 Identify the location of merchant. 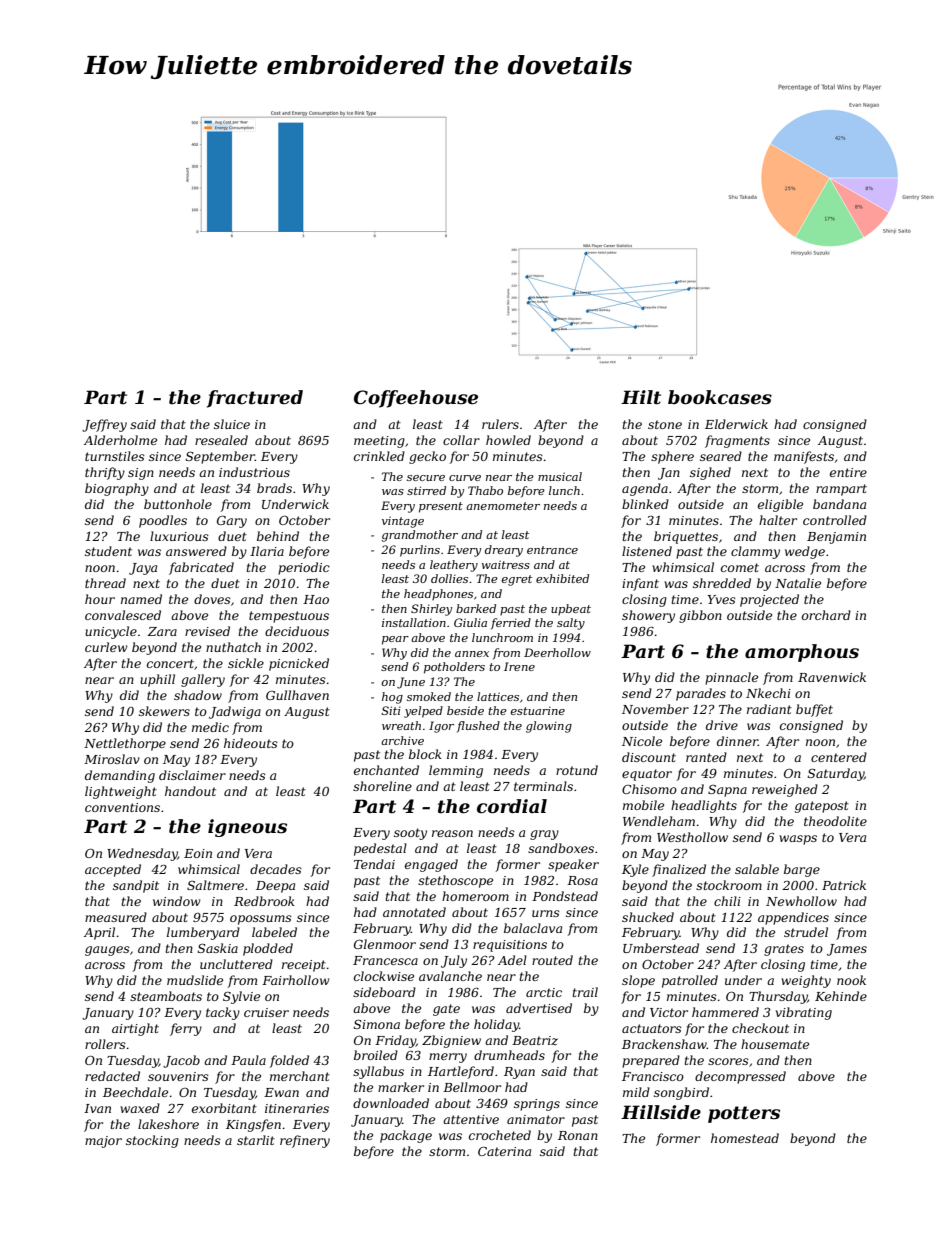
(300, 1076).
